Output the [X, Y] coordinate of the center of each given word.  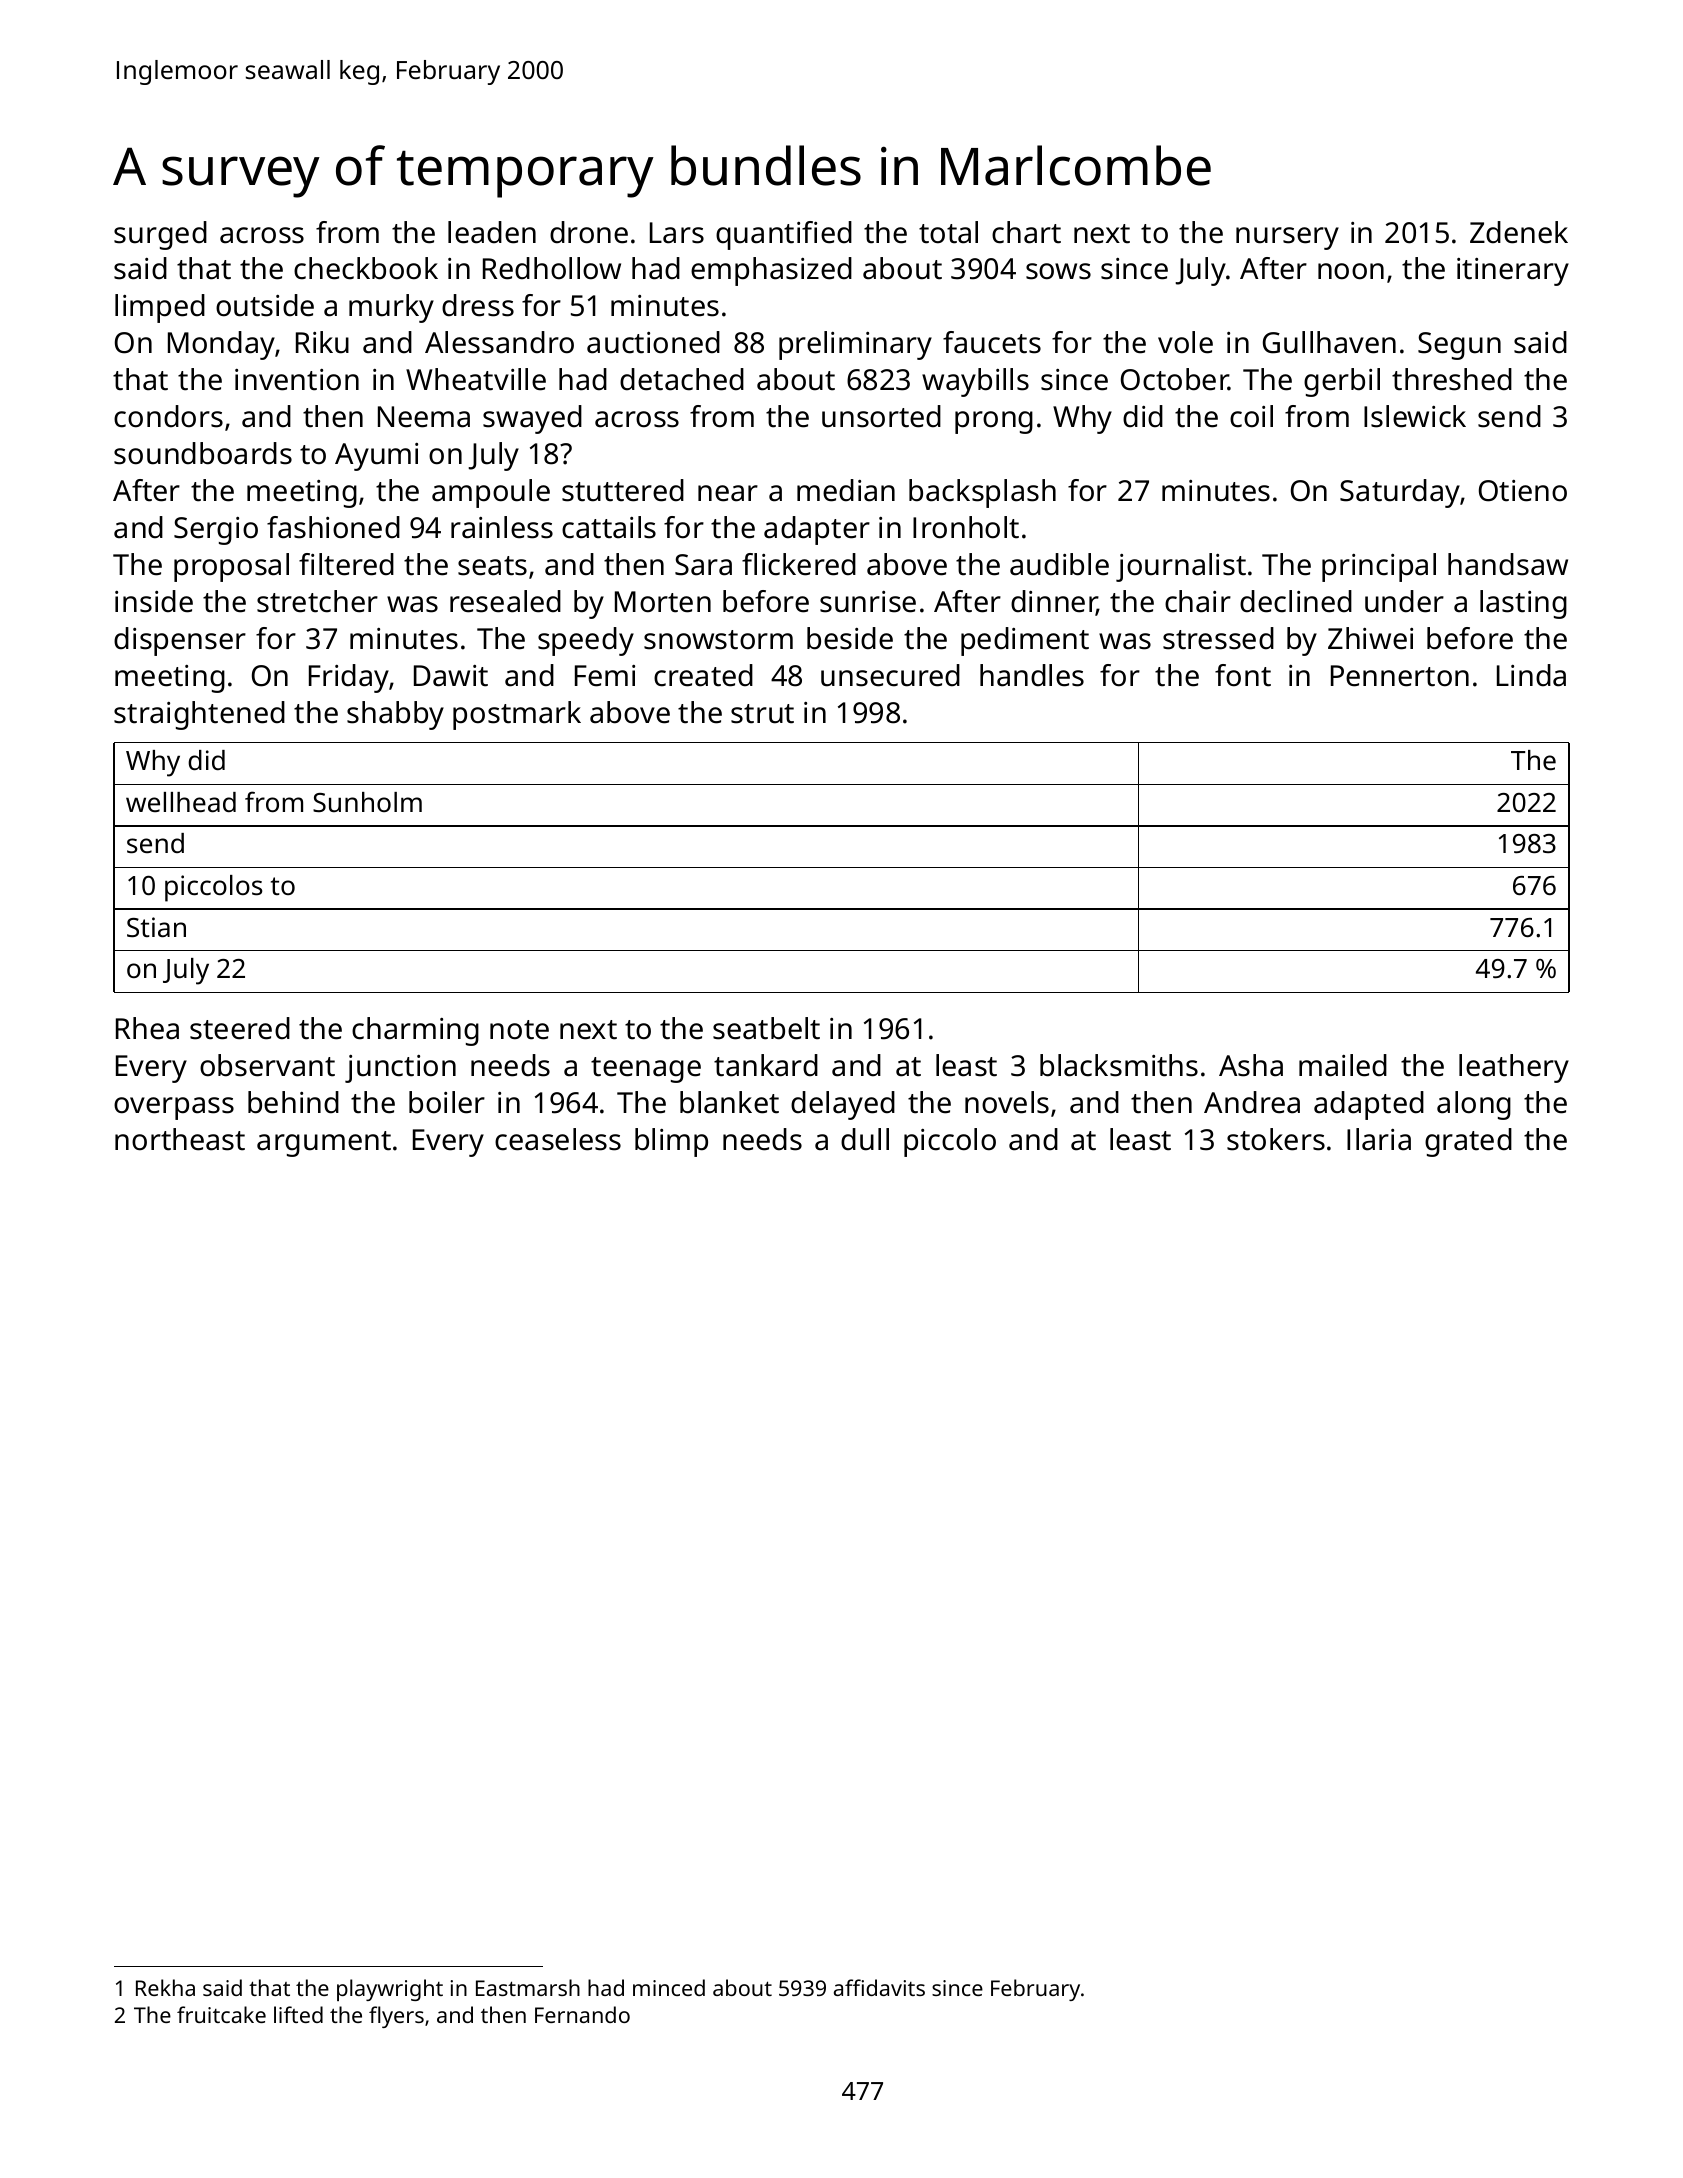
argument [324, 1144]
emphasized [771, 271]
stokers [1276, 1139]
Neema [424, 417]
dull [865, 1139]
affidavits [879, 1987]
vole [1185, 342]
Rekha [165, 1987]
